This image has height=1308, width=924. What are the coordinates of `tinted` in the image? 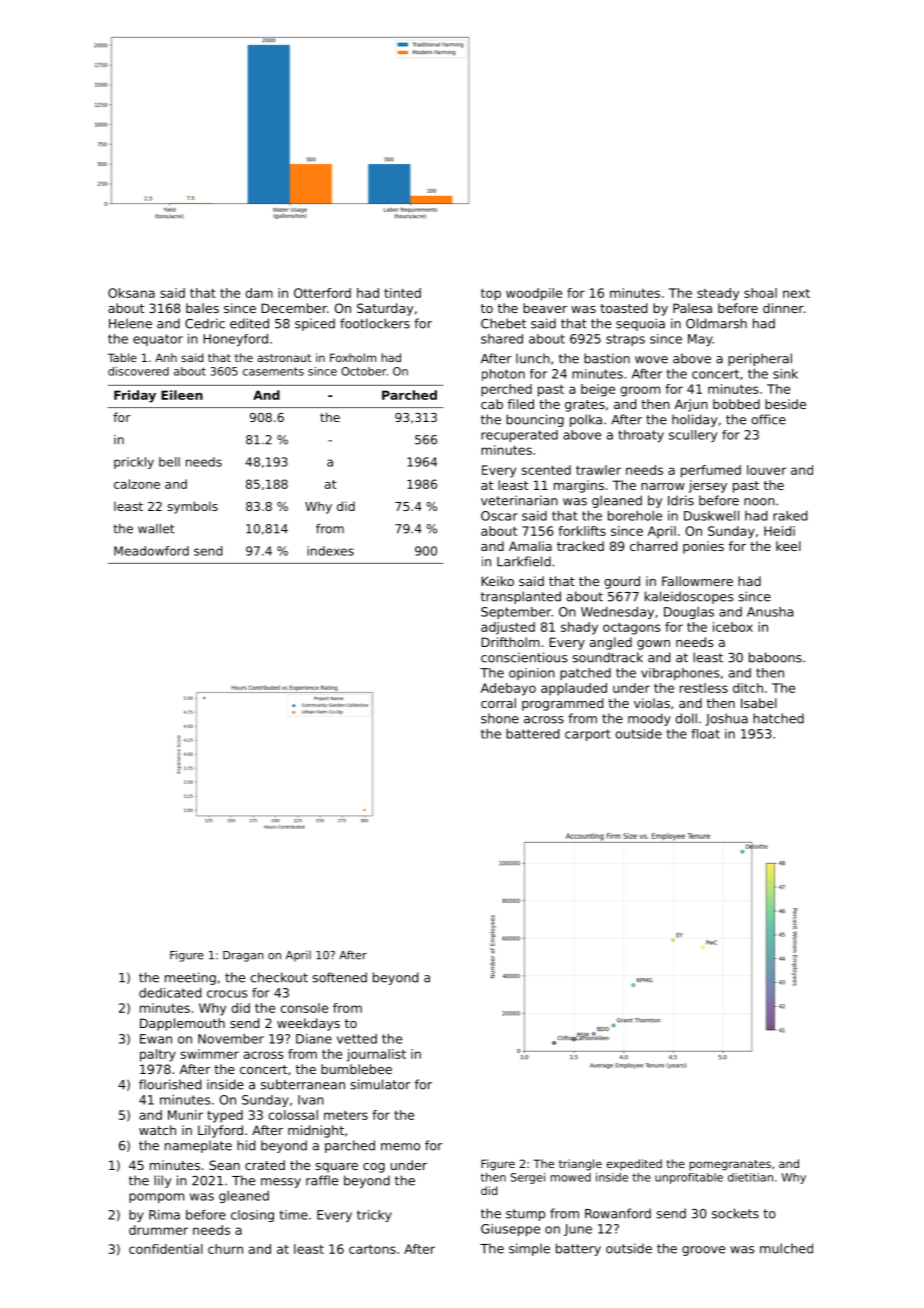 It's located at (402, 293).
